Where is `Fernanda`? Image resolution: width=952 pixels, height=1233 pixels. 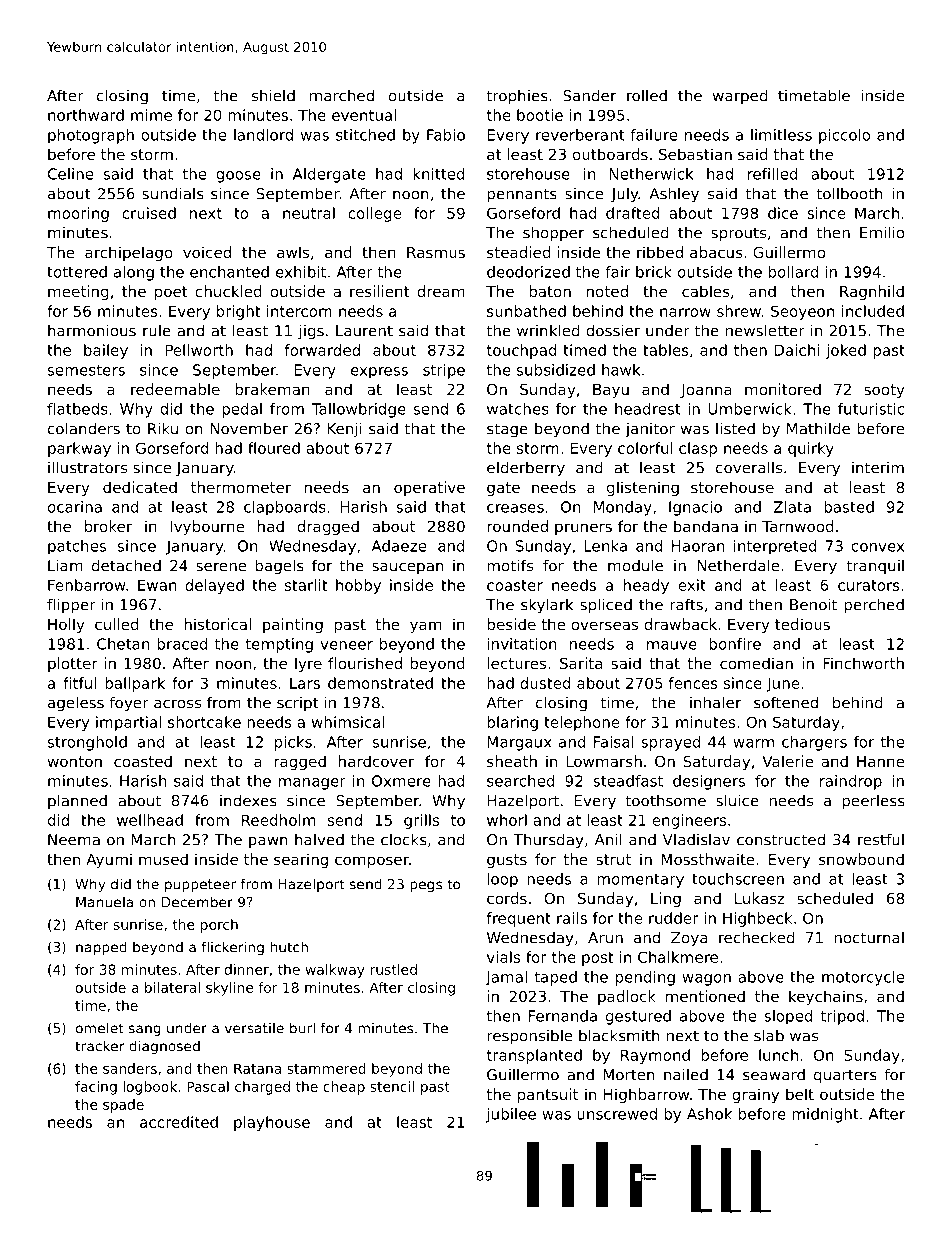 Fernanda is located at coordinates (563, 1016).
